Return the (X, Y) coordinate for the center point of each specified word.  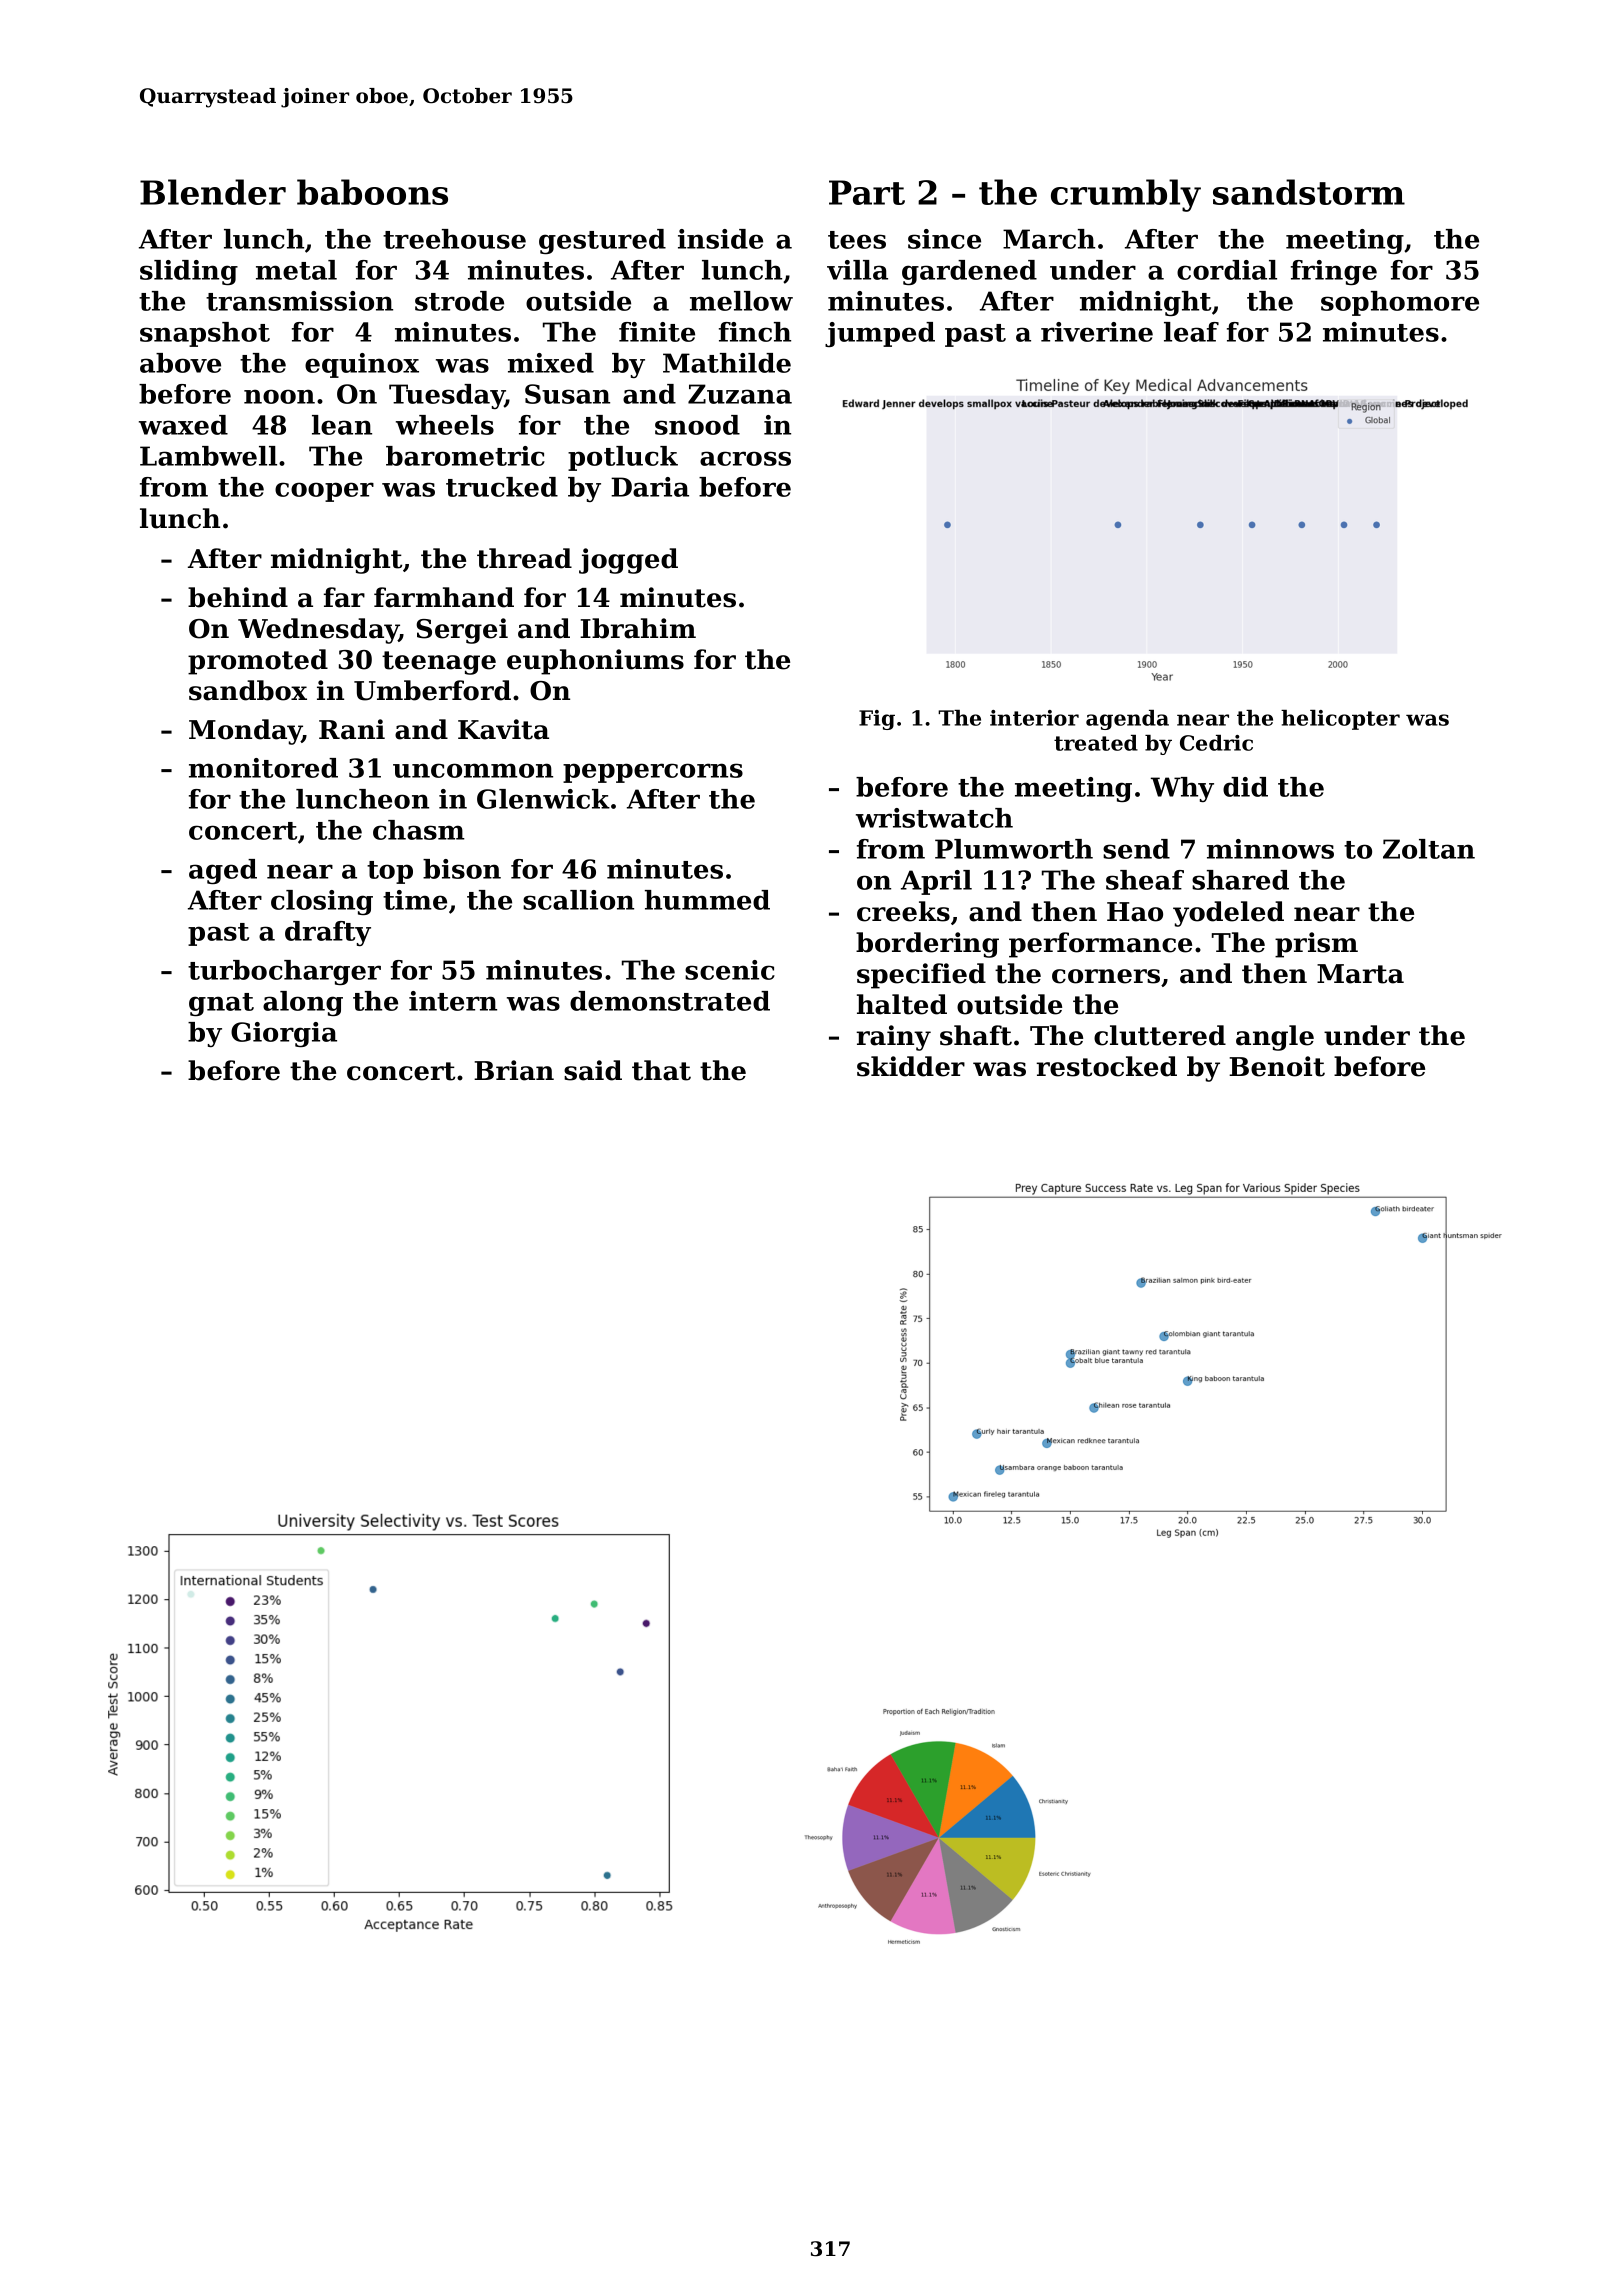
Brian (514, 1070)
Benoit (1277, 1066)
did (1245, 787)
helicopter (1340, 720)
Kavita (503, 729)
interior (1034, 718)
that (661, 1070)
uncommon (473, 770)
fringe (1334, 272)
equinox (362, 365)
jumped (880, 334)
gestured (602, 241)
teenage (439, 663)
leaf (1191, 332)
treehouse (454, 239)
